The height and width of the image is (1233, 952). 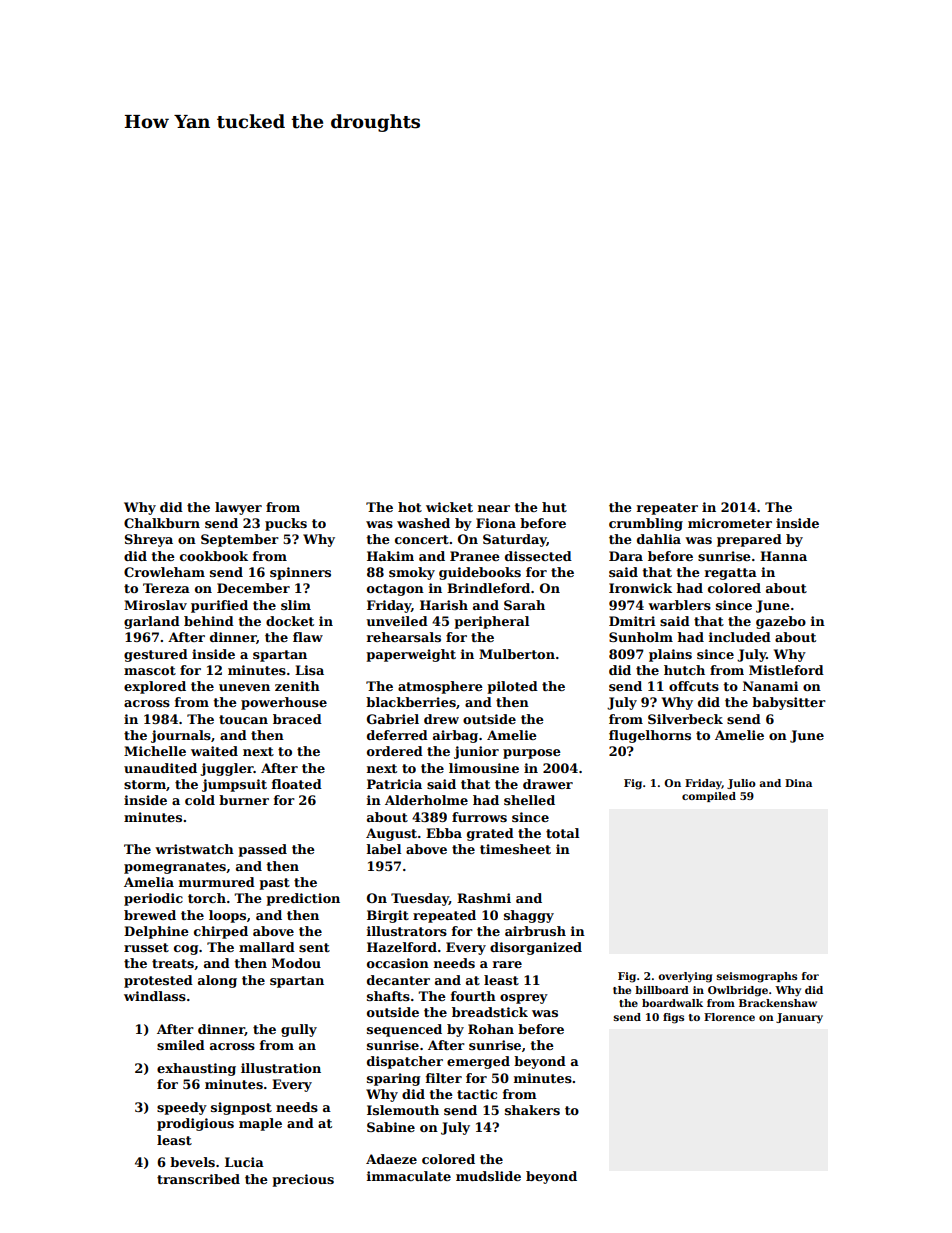 I want to click on Crowleham, so click(x=164, y=572).
